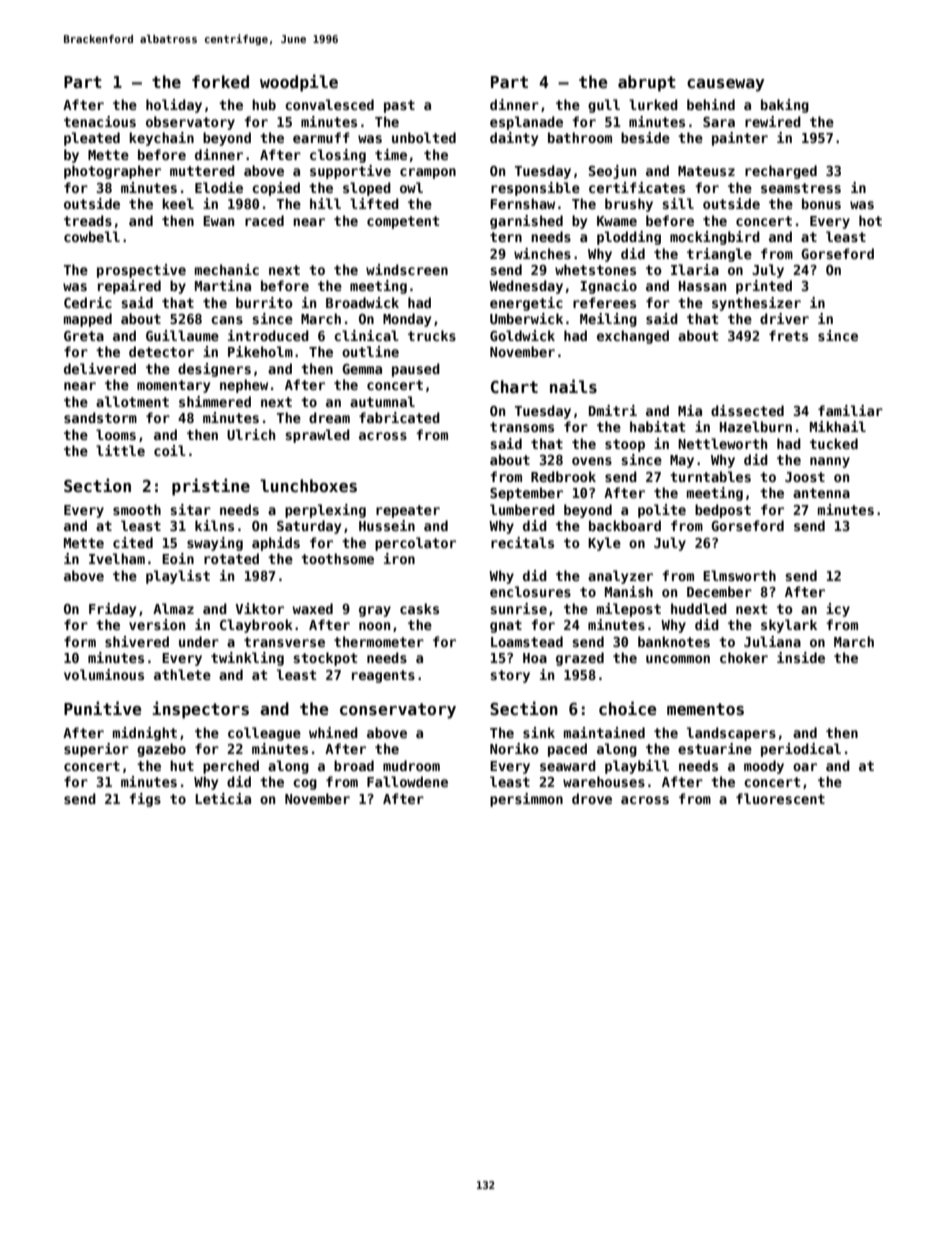 Image resolution: width=952 pixels, height=1233 pixels. What do you see at coordinates (223, 798) in the image?
I see `Leticia` at bounding box center [223, 798].
